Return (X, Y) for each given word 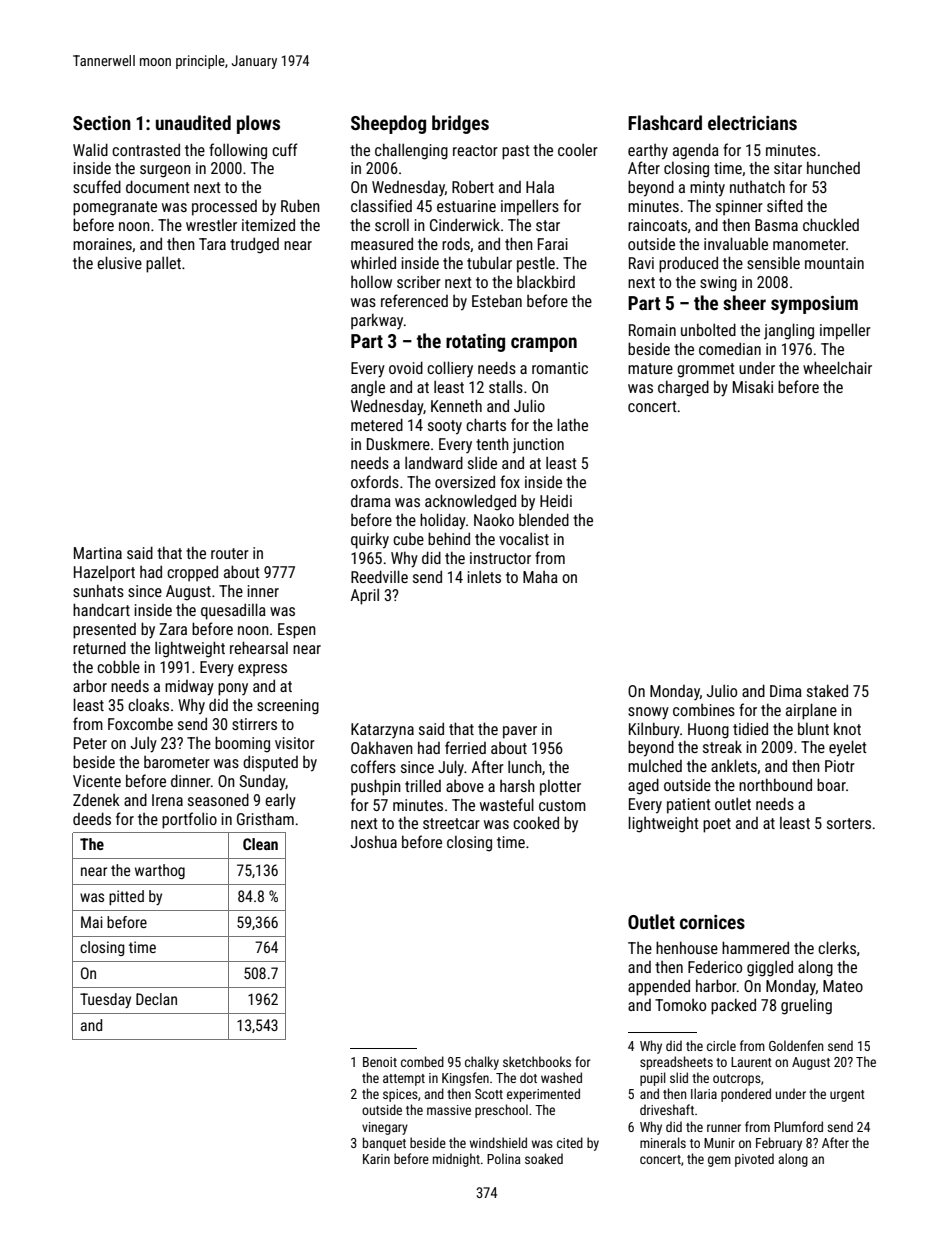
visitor (295, 743)
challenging (411, 151)
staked (827, 690)
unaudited (193, 122)
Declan (156, 999)
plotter (560, 788)
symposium (814, 305)
